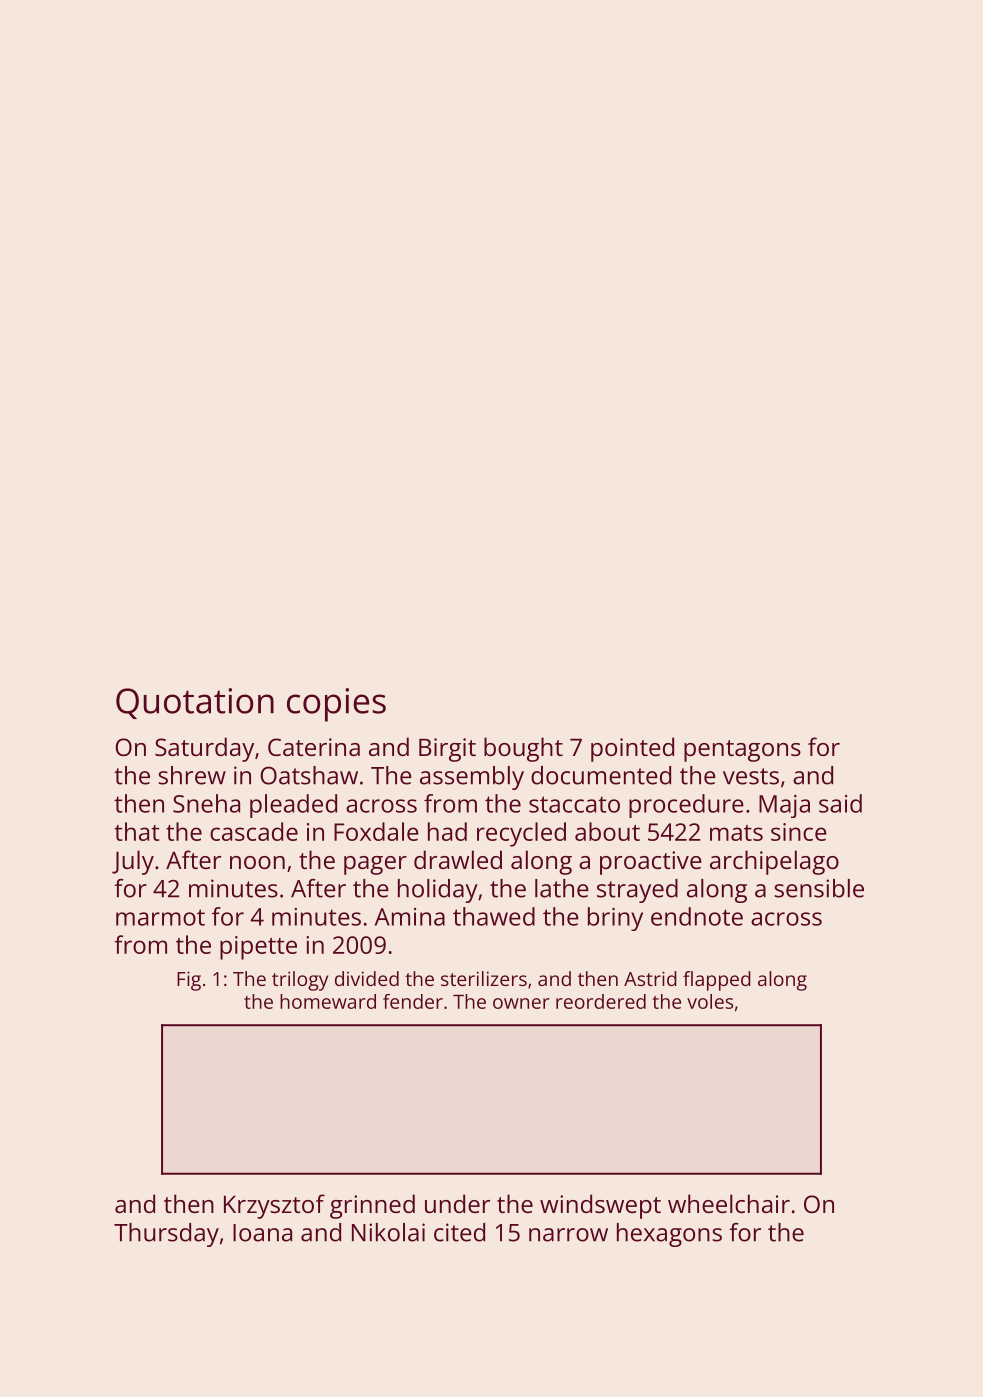 The image size is (983, 1397). I want to click on flapped, so click(717, 981).
